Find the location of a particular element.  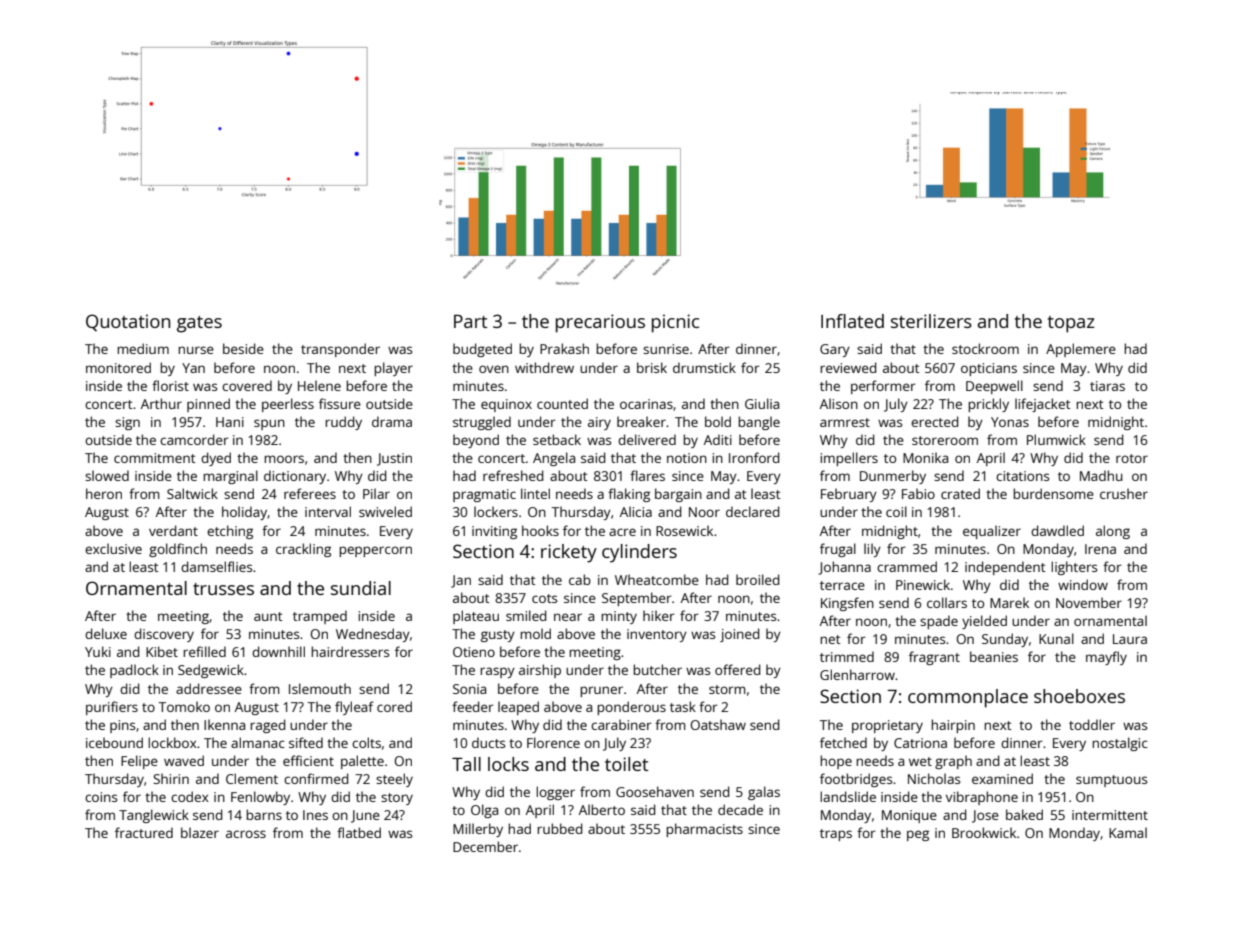

pharmacists is located at coordinates (704, 830).
